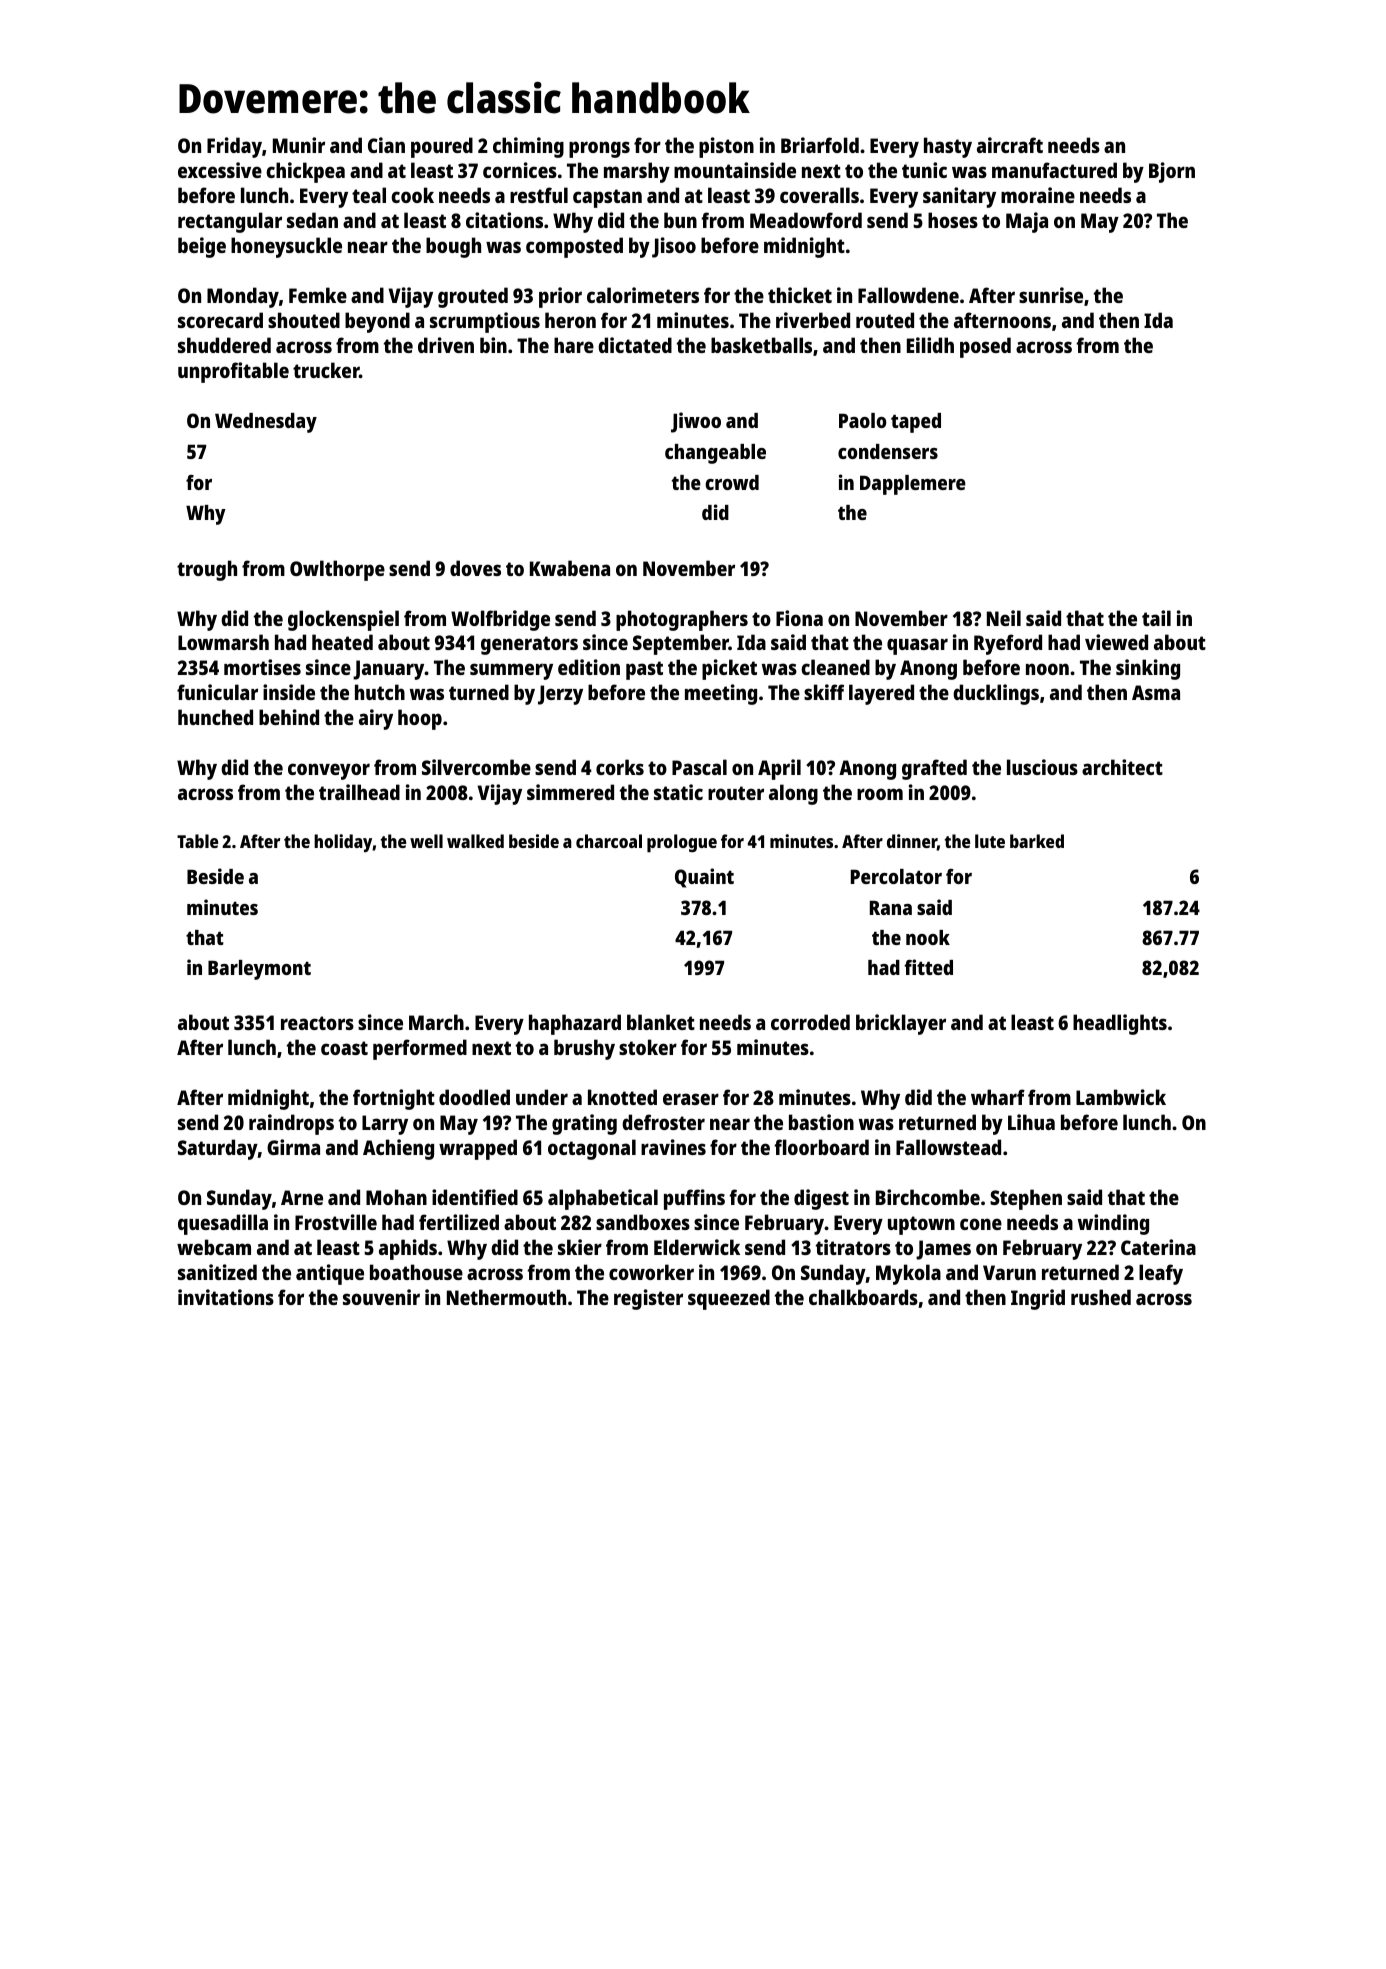  Describe the element at coordinates (1027, 222) in the screenshot. I see `Maja` at that location.
